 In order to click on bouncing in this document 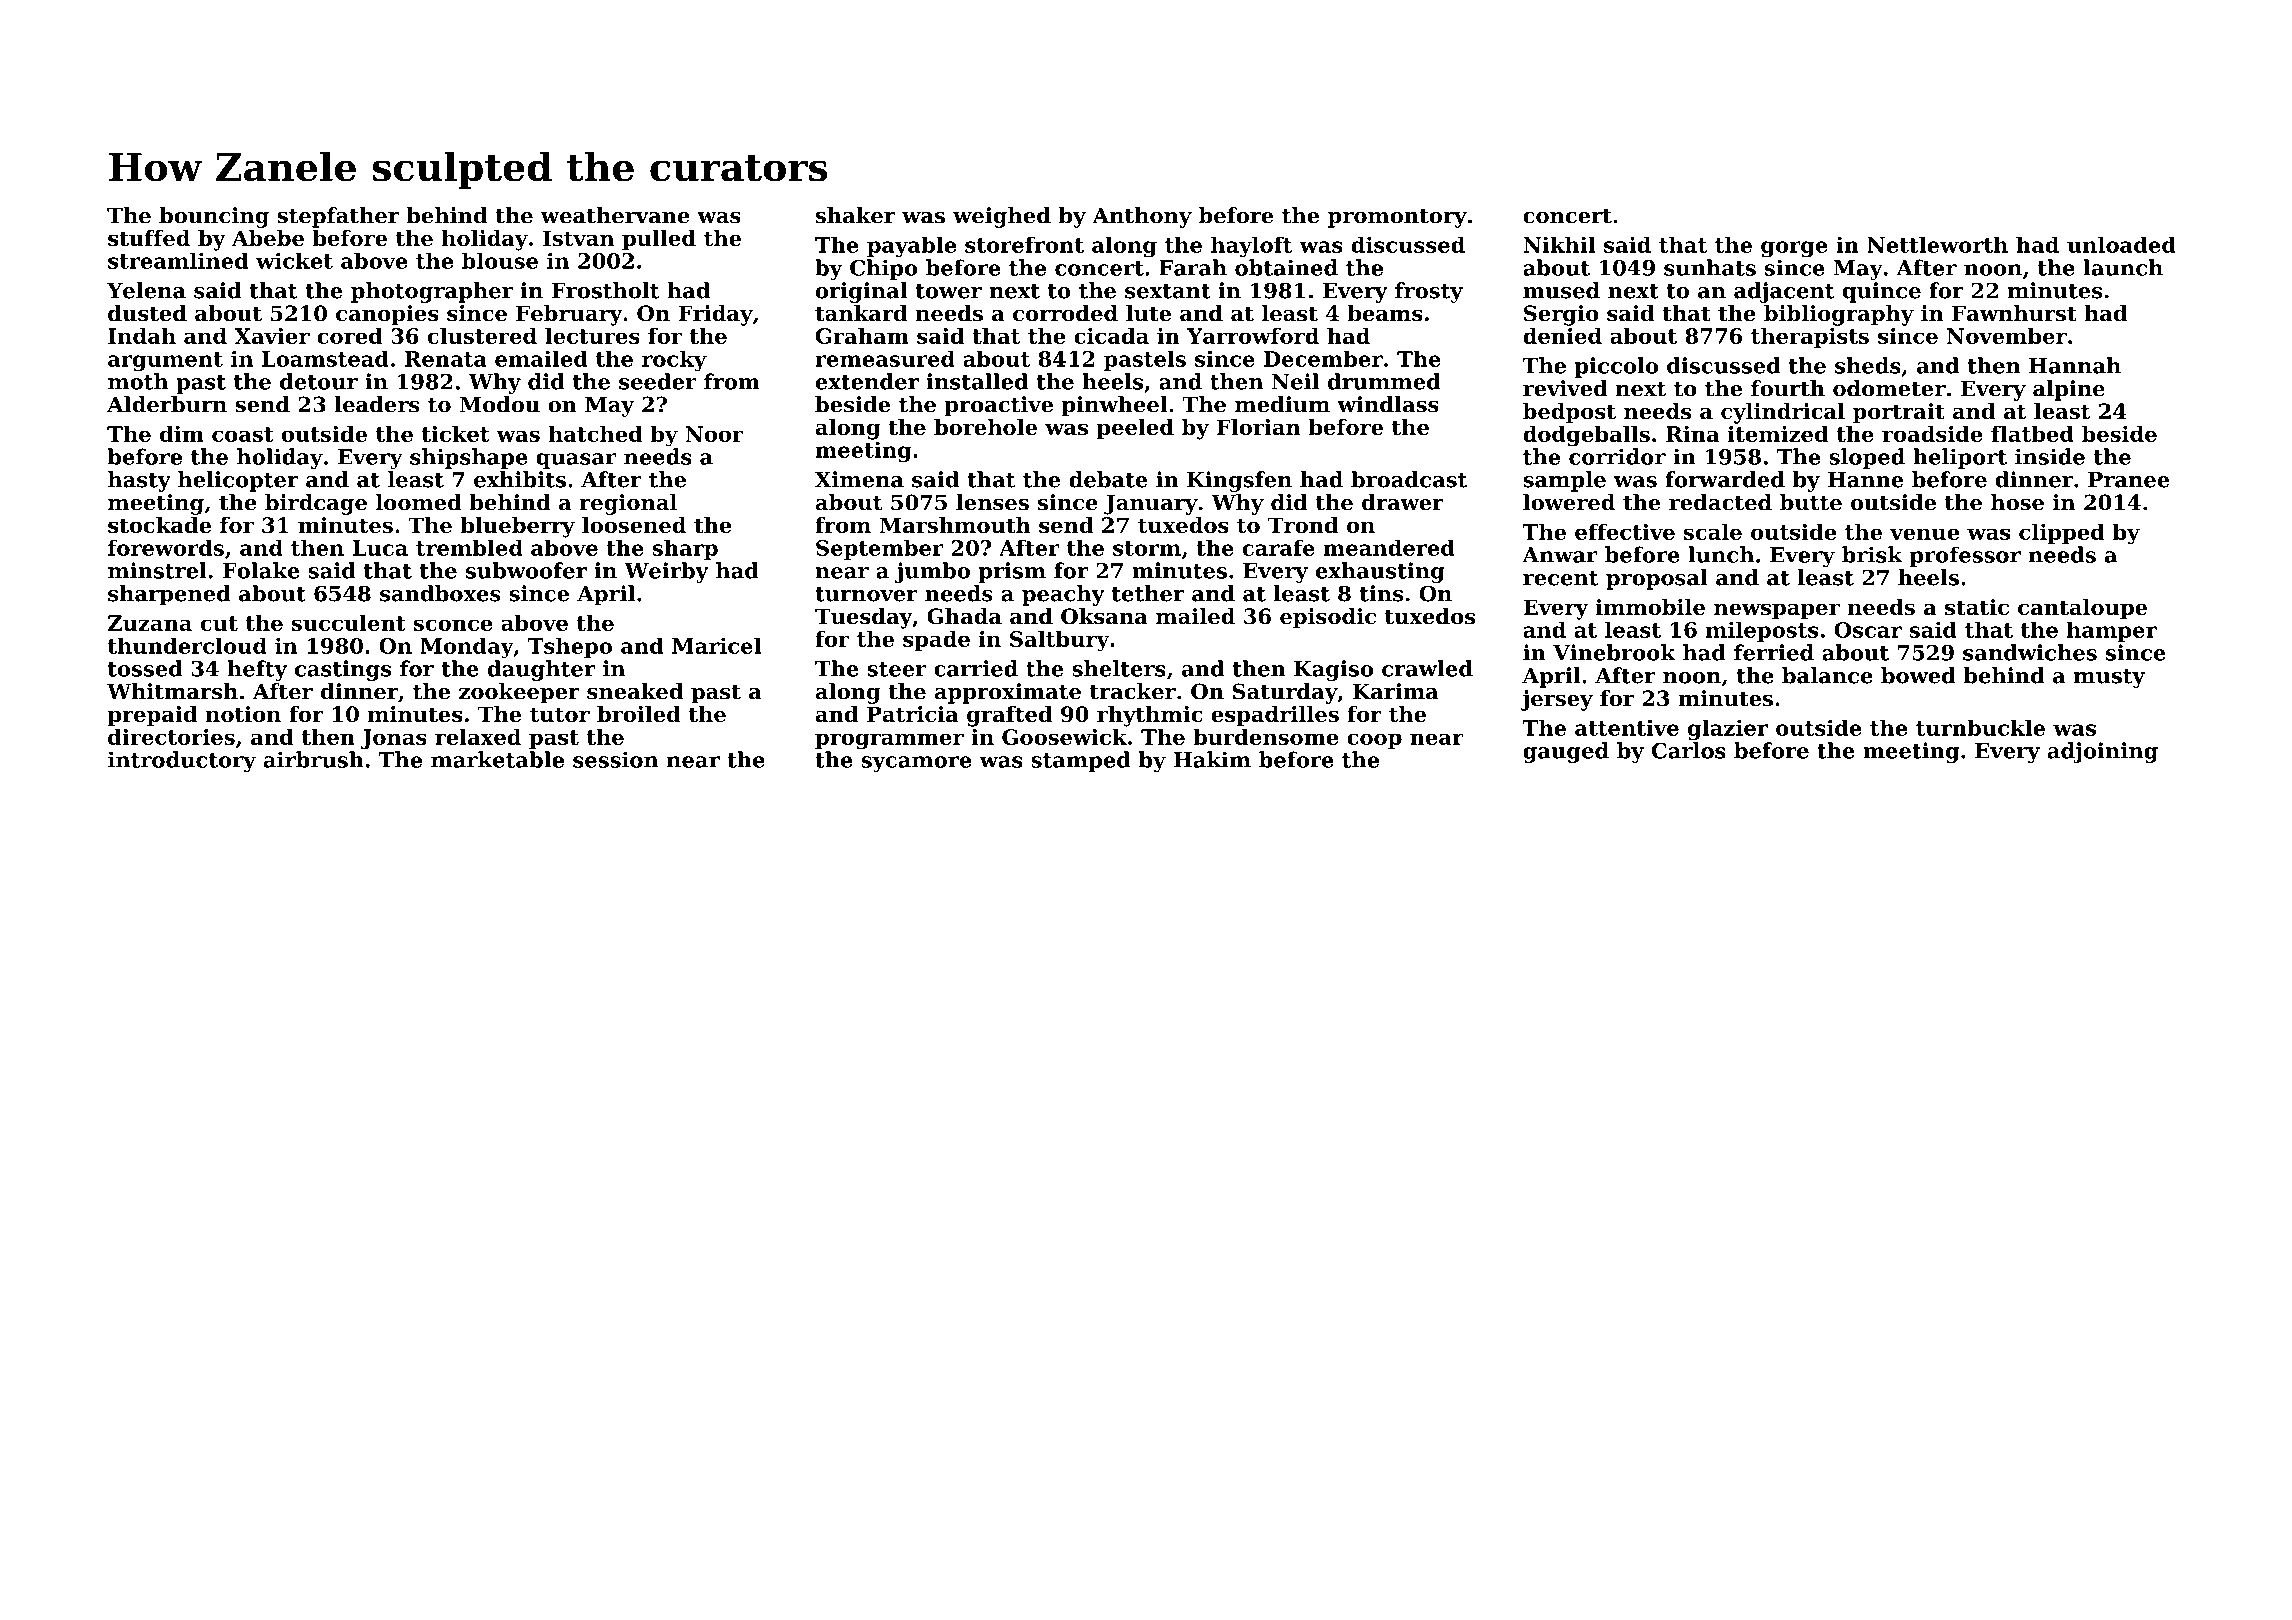, I will do `click(214, 217)`.
